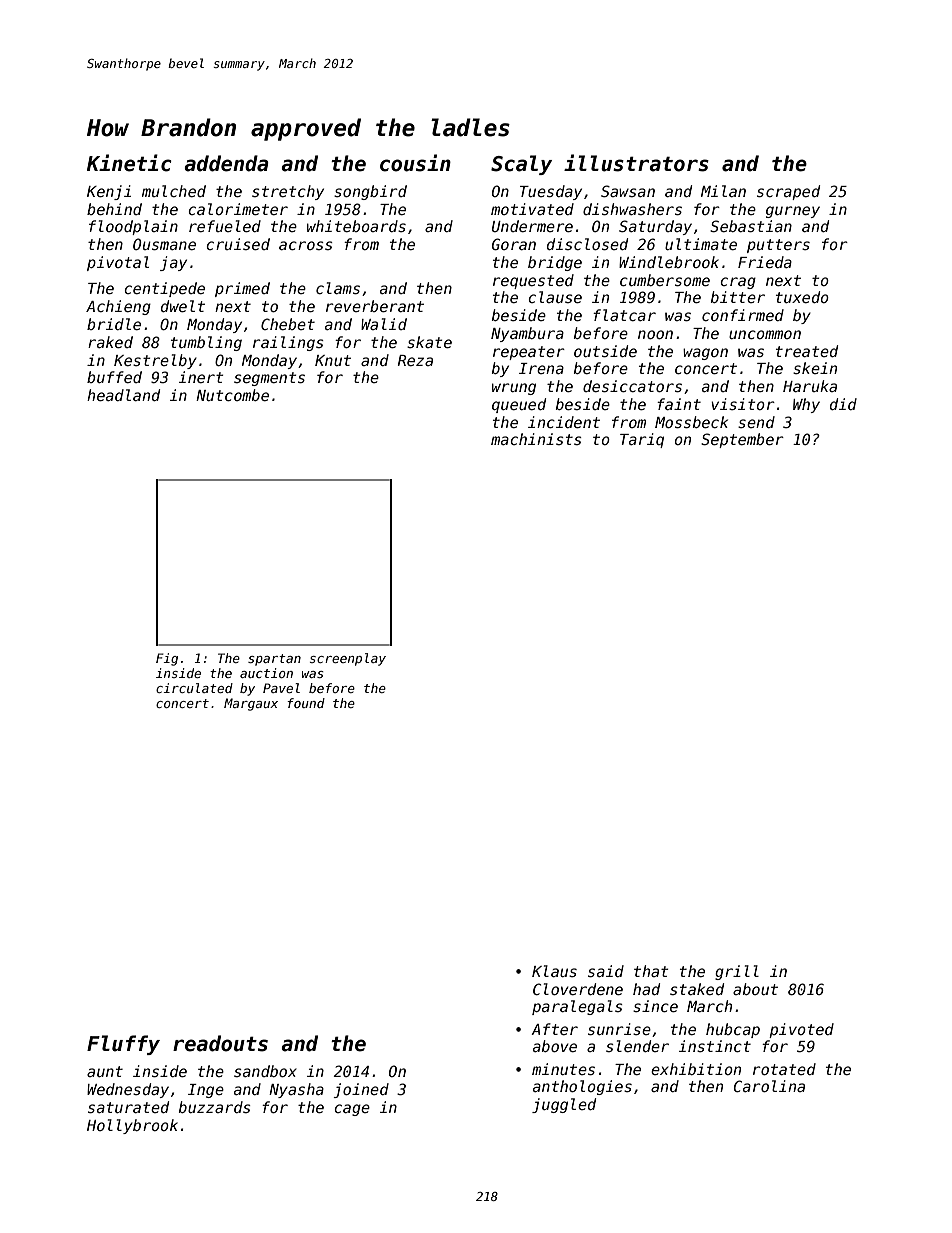  I want to click on September, so click(742, 440).
